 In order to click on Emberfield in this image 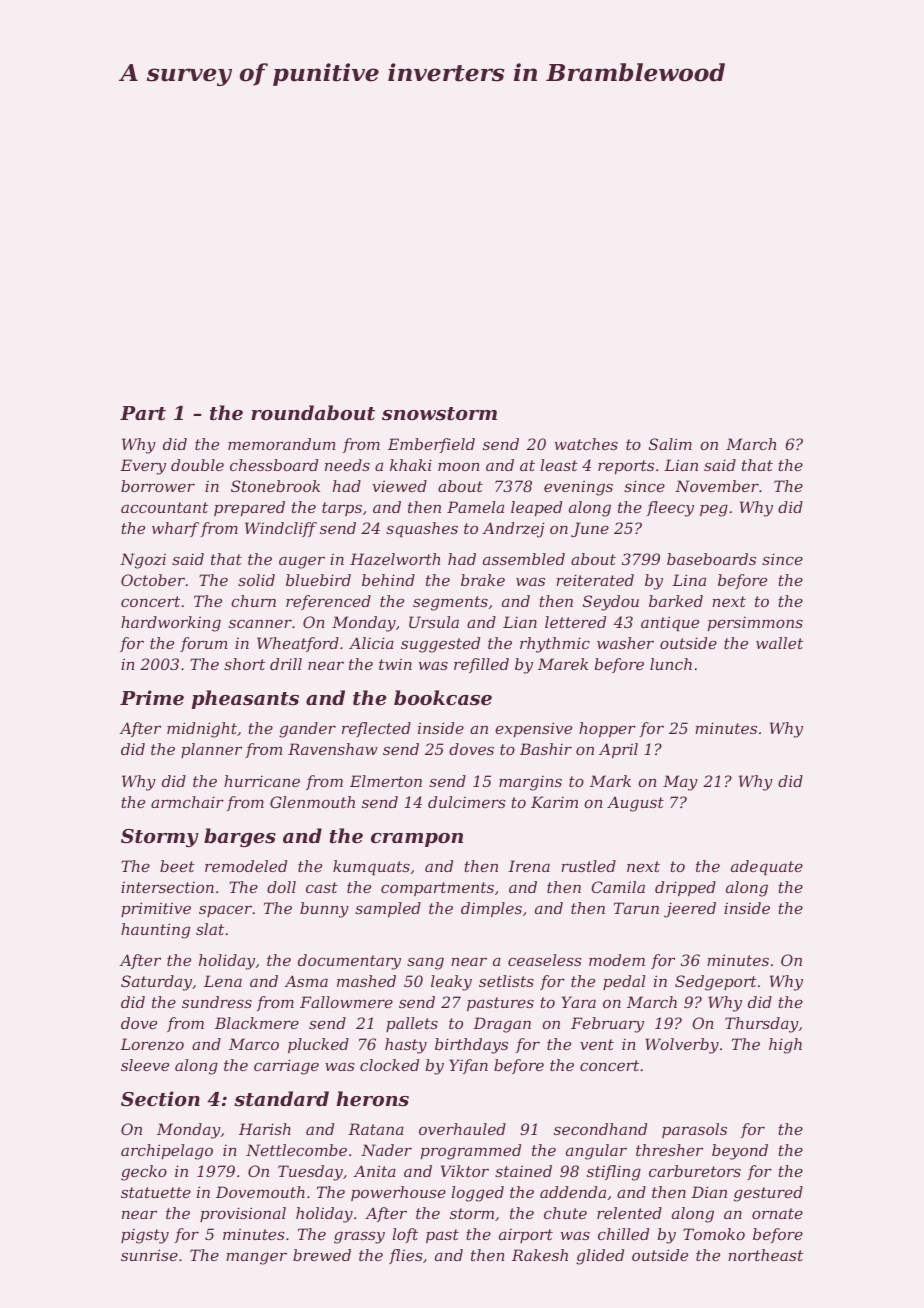, I will do `click(431, 445)`.
